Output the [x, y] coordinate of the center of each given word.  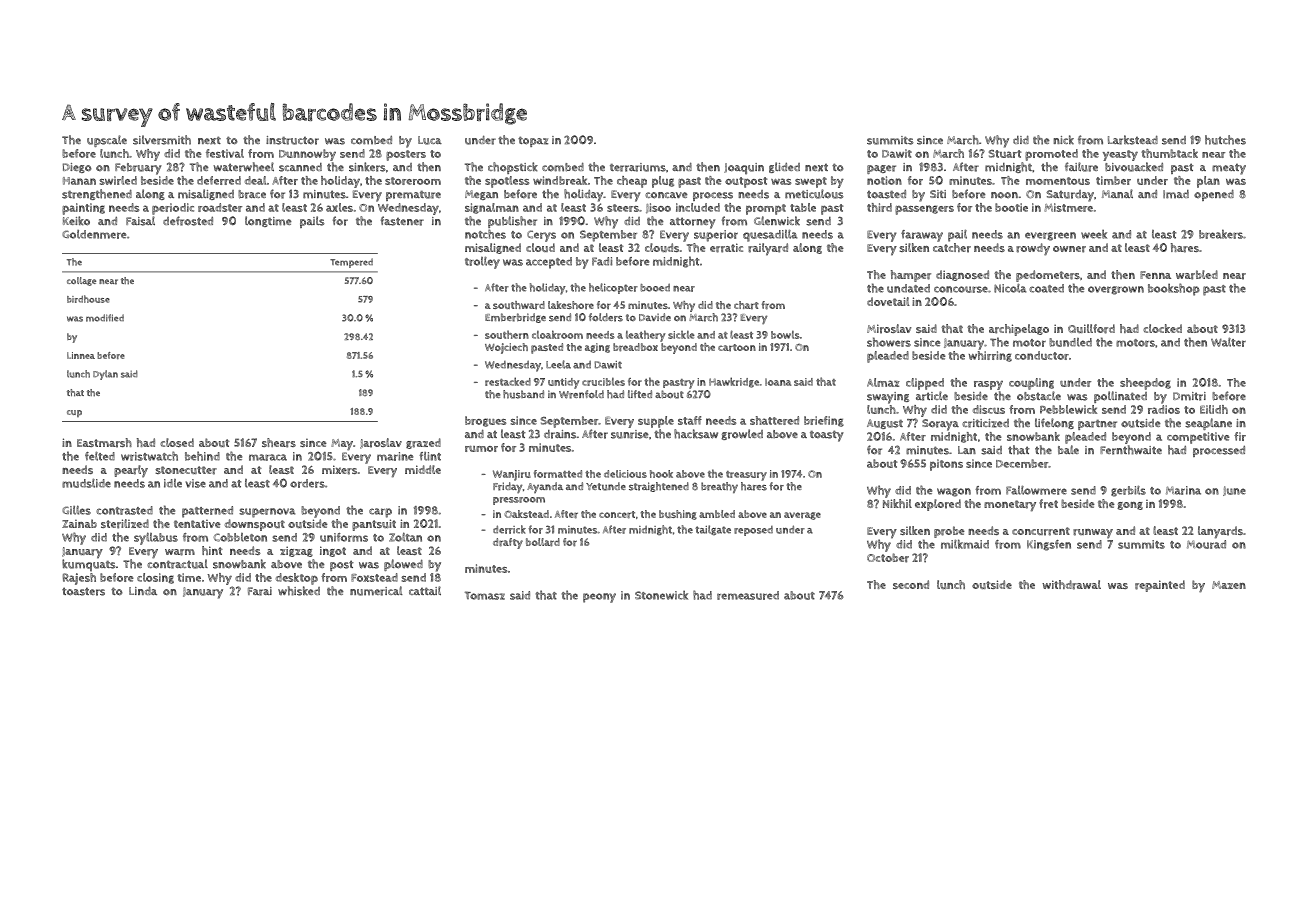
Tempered [351, 263]
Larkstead [1133, 140]
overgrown [1116, 290]
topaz [533, 141]
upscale [107, 141]
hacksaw [696, 434]
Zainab [79, 523]
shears [279, 443]
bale [1068, 450]
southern [507, 334]
